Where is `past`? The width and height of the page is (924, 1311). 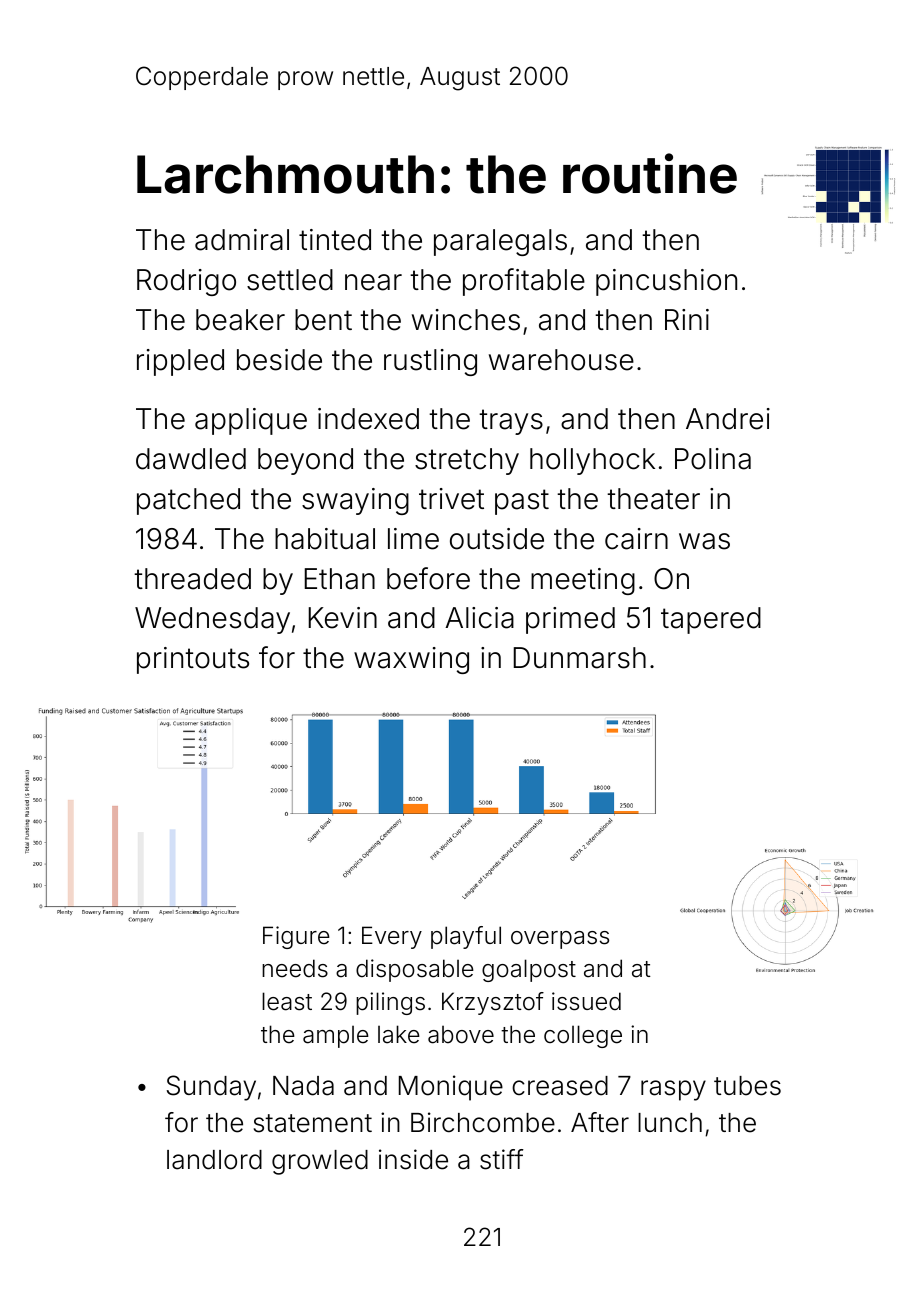
past is located at coordinates (522, 502).
